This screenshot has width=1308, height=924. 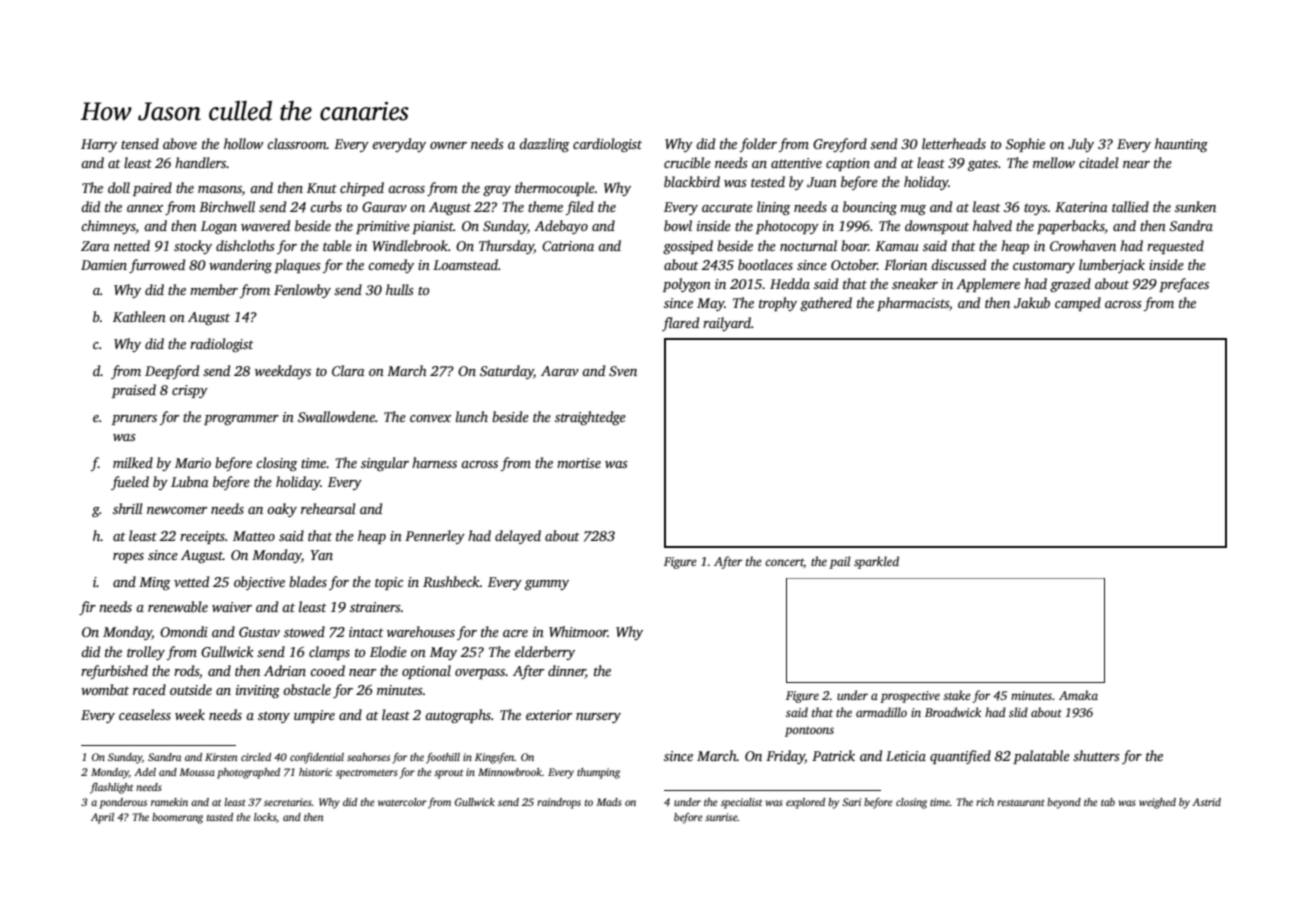 I want to click on chimneys, so click(x=108, y=227).
